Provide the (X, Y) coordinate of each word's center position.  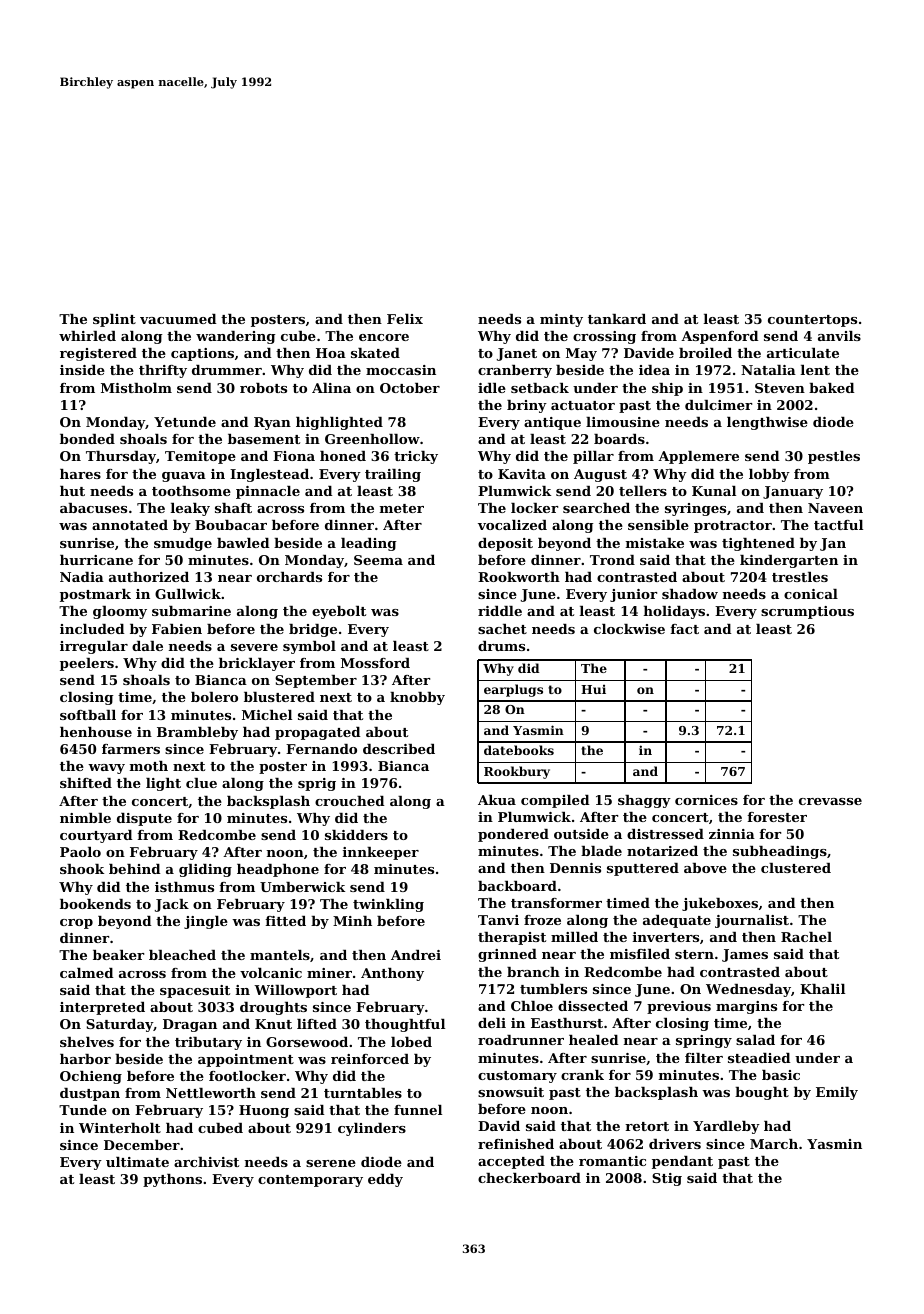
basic (781, 1075)
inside (82, 370)
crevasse (830, 801)
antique (552, 423)
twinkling (388, 905)
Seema (378, 560)
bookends (95, 904)
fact (684, 629)
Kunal (714, 491)
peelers (87, 664)
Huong (264, 1111)
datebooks (519, 750)
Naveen (835, 508)
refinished (516, 1144)
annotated (130, 525)
